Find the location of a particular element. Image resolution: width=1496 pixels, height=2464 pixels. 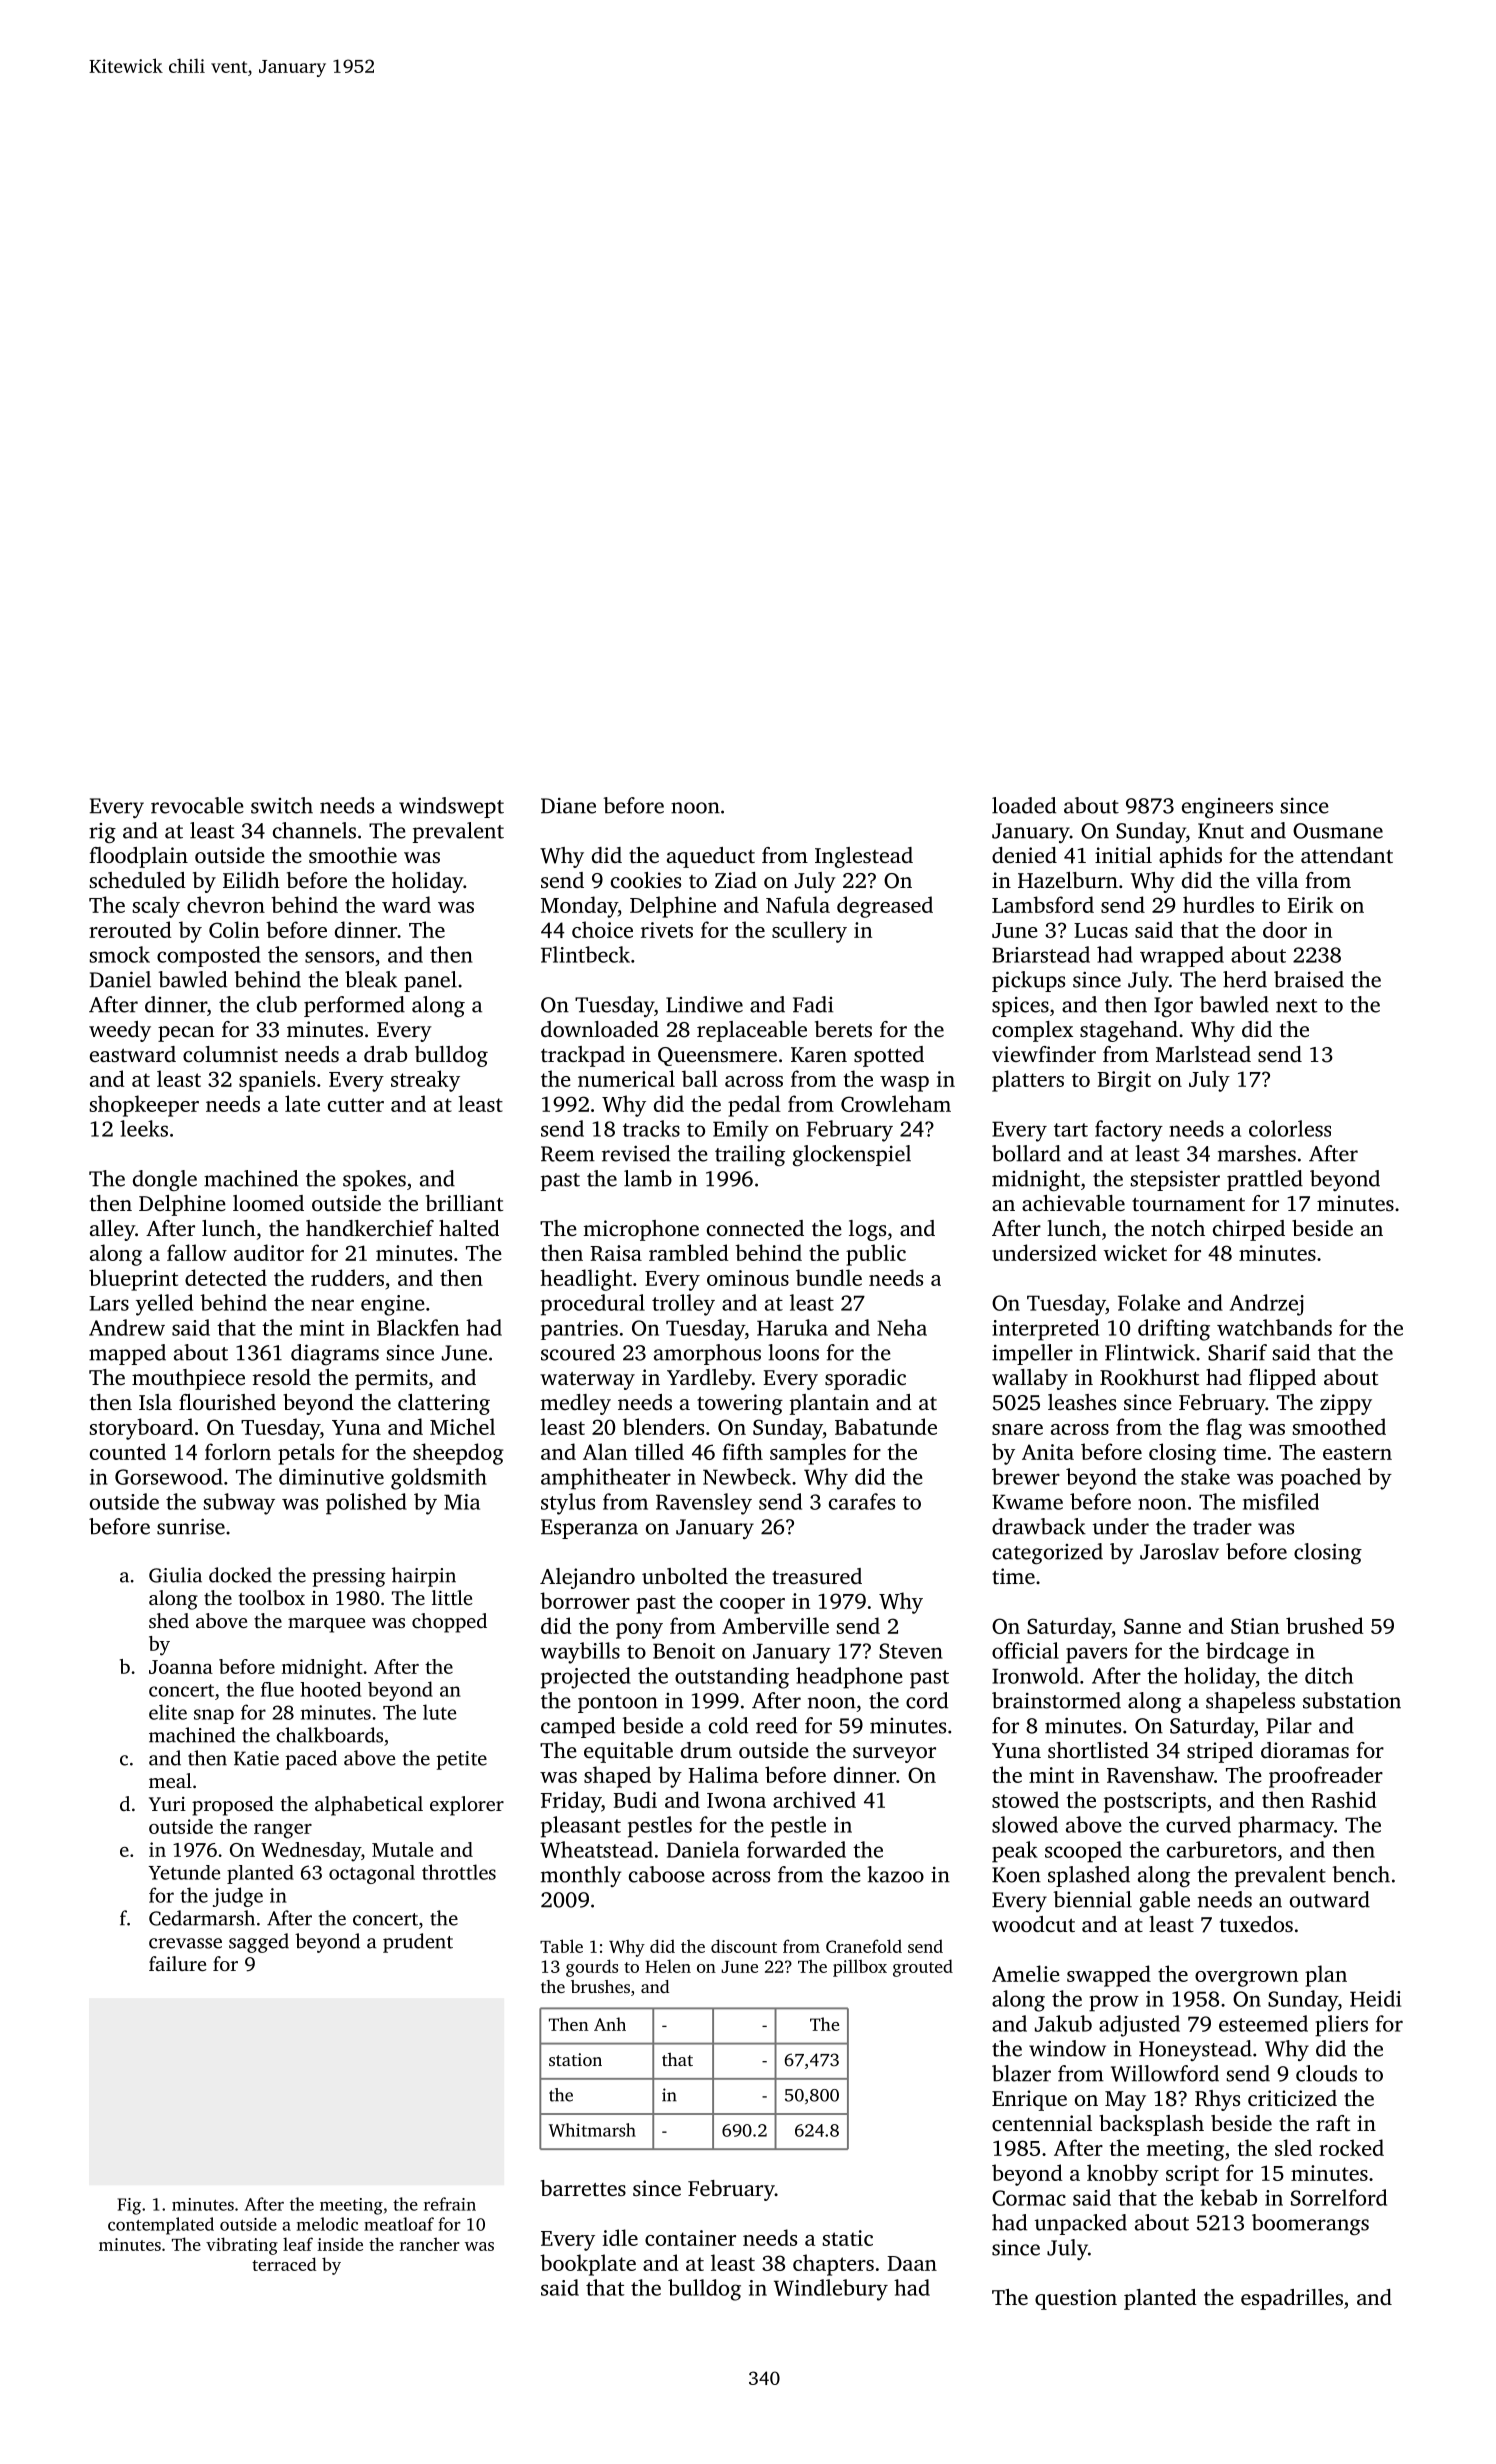

birdcage is located at coordinates (1247, 1653).
